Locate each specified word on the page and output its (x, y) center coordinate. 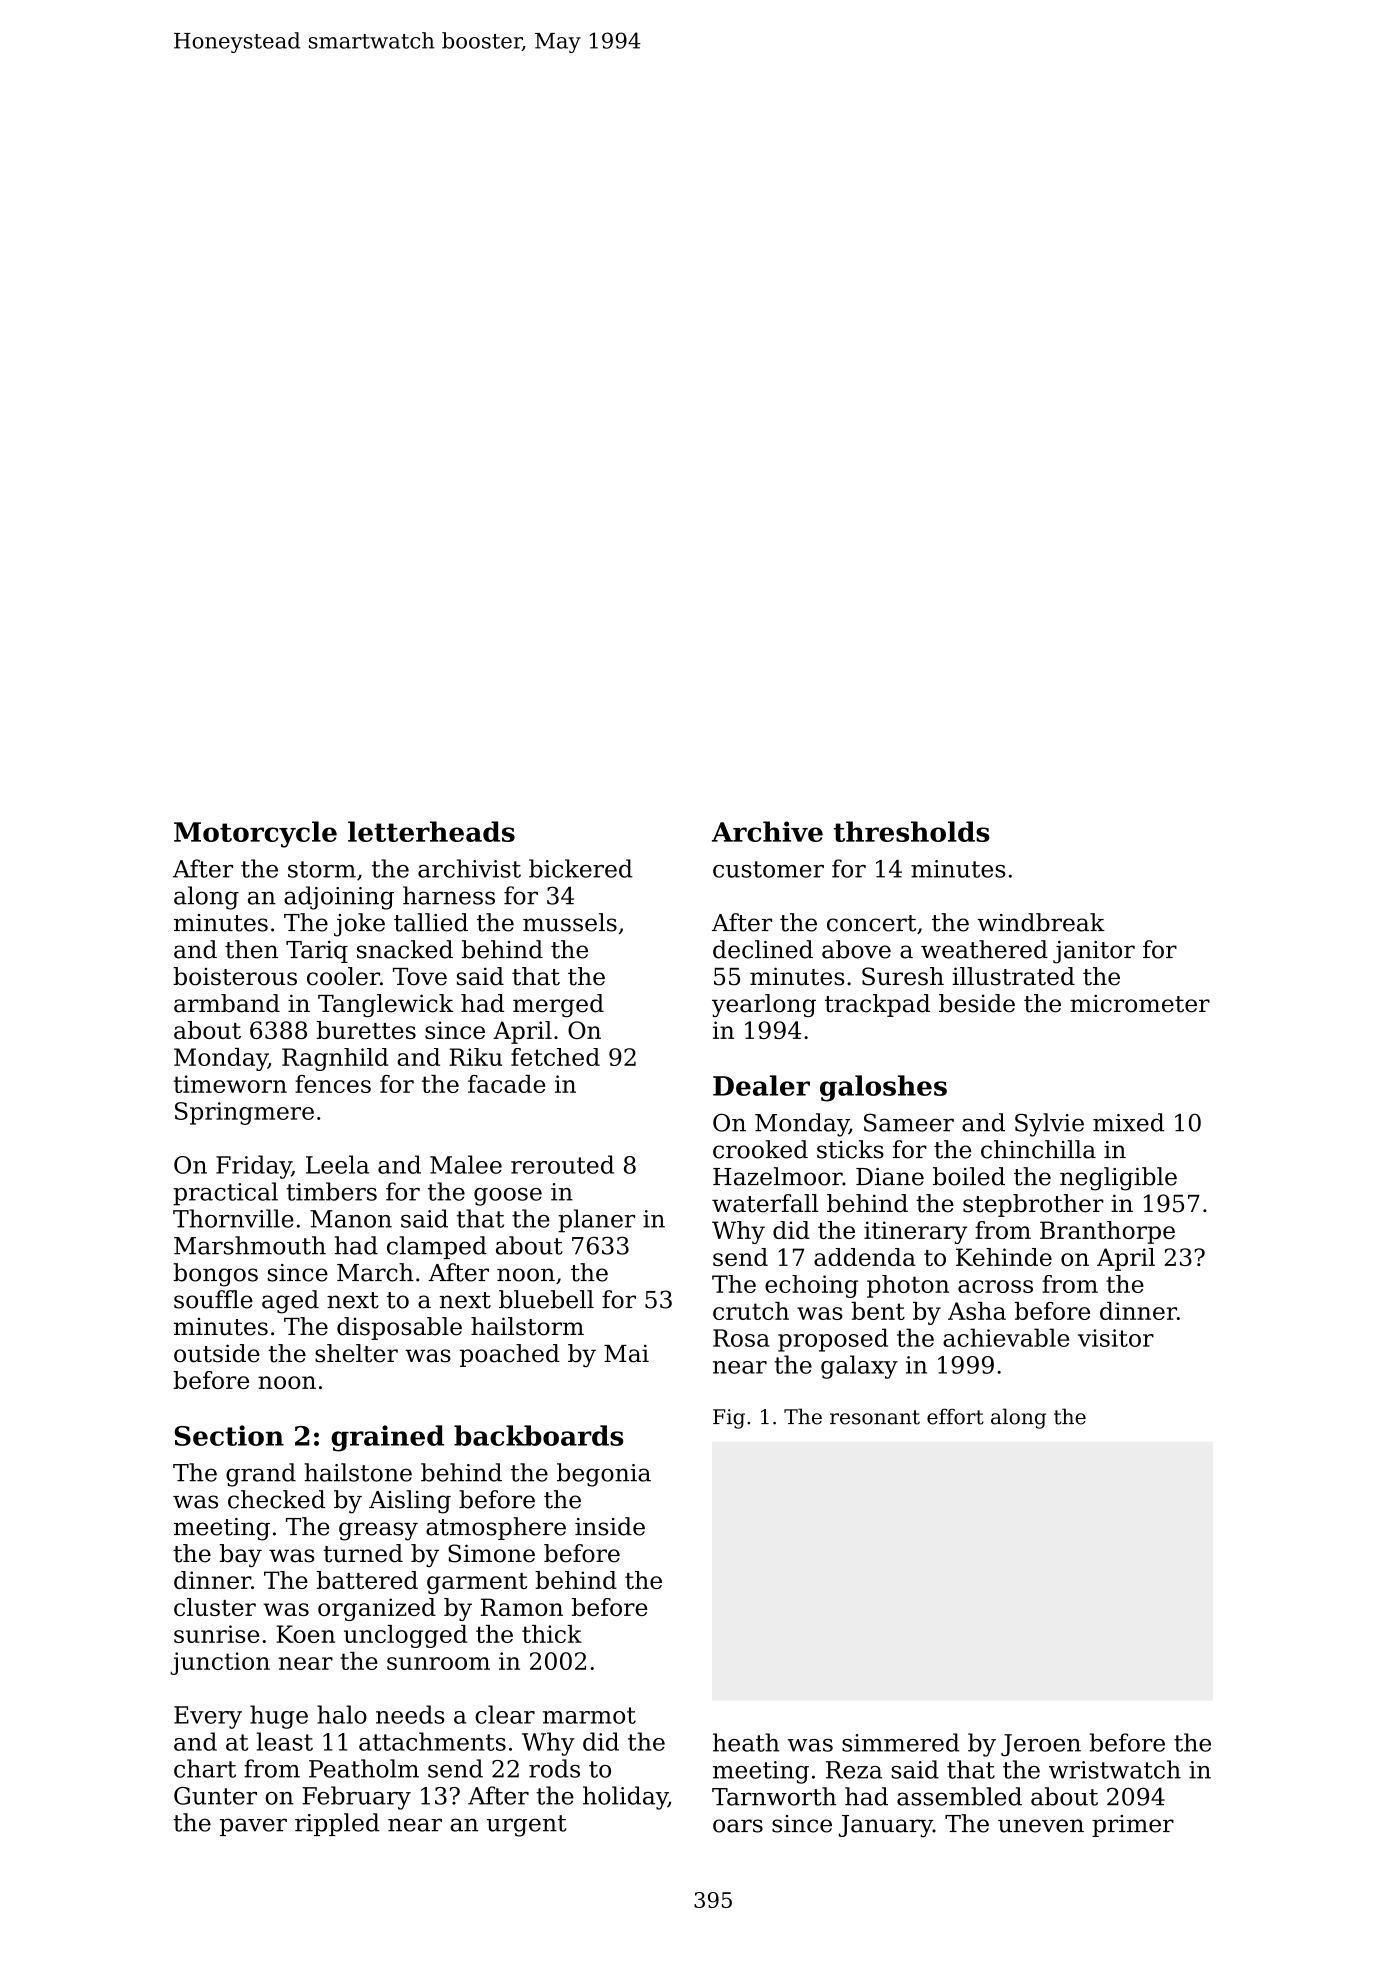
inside (610, 1526)
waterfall (765, 1203)
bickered (581, 868)
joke (359, 925)
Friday (254, 1167)
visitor (1116, 1338)
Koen (306, 1634)
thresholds (912, 831)
